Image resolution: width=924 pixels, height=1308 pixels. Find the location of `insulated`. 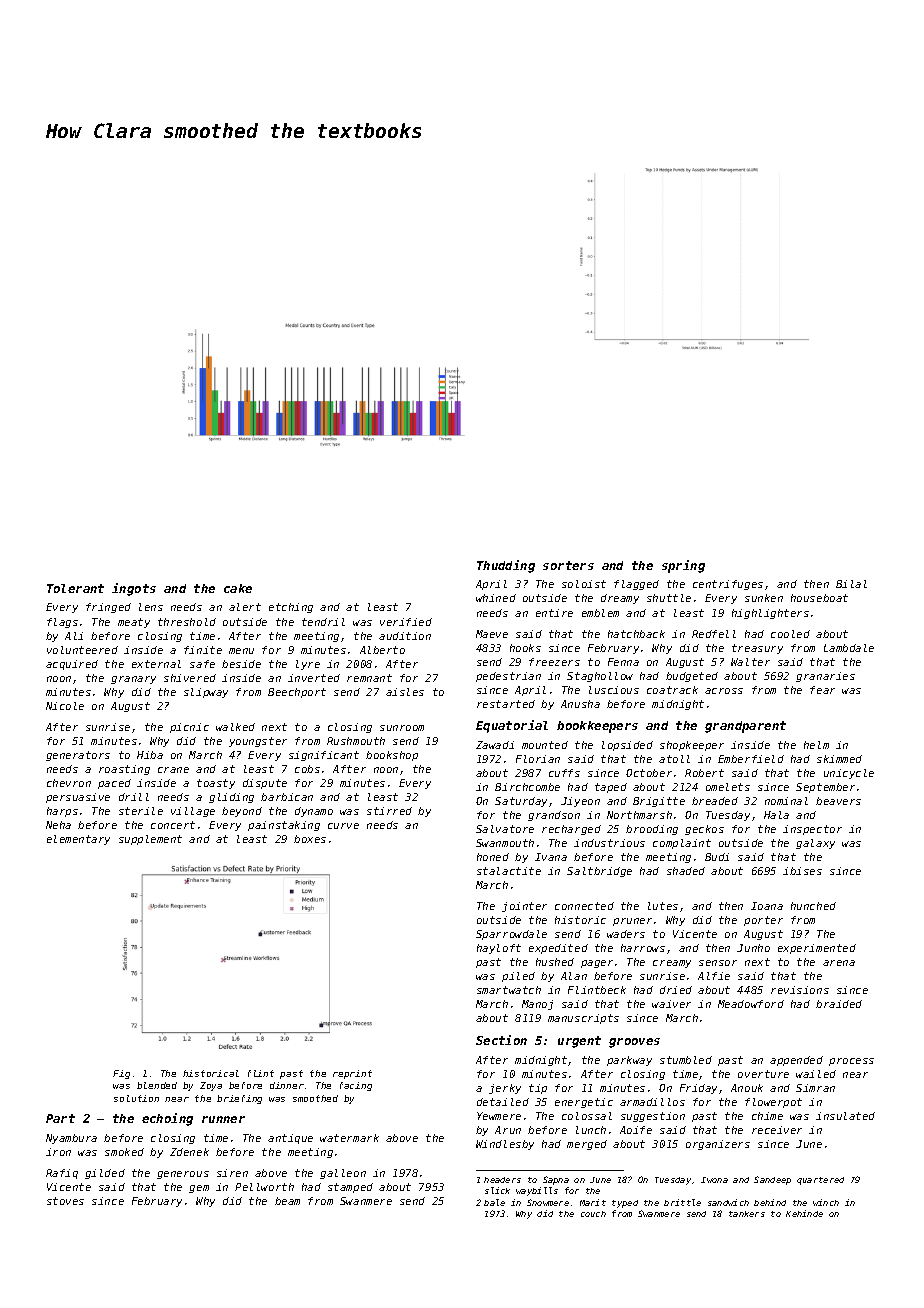

insulated is located at coordinates (845, 1116).
